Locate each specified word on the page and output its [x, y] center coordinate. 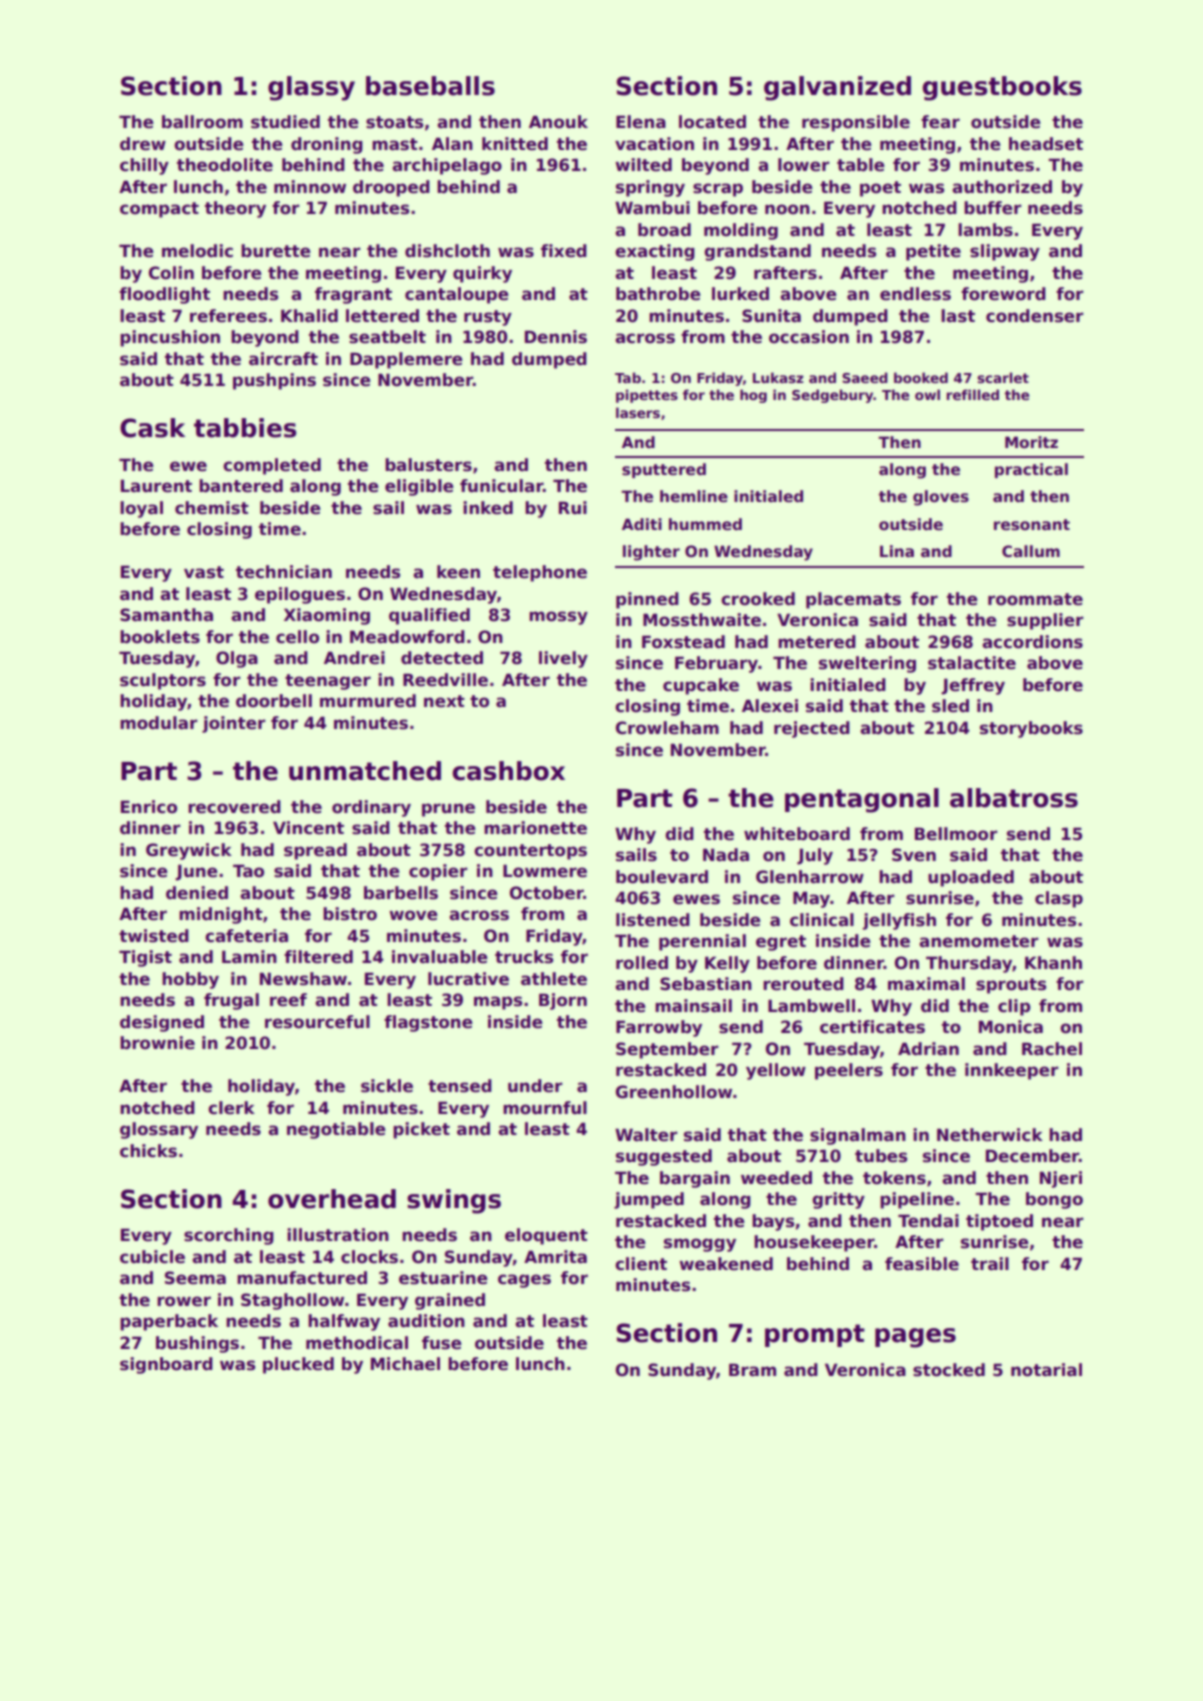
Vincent [308, 828]
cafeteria [246, 936]
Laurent [156, 486]
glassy [311, 88]
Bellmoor [956, 834]
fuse [442, 1343]
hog [753, 396]
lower [804, 165]
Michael [405, 1364]
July [815, 856]
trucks [524, 957]
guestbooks [1002, 88]
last [958, 316]
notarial [1046, 1370]
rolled [642, 963]
